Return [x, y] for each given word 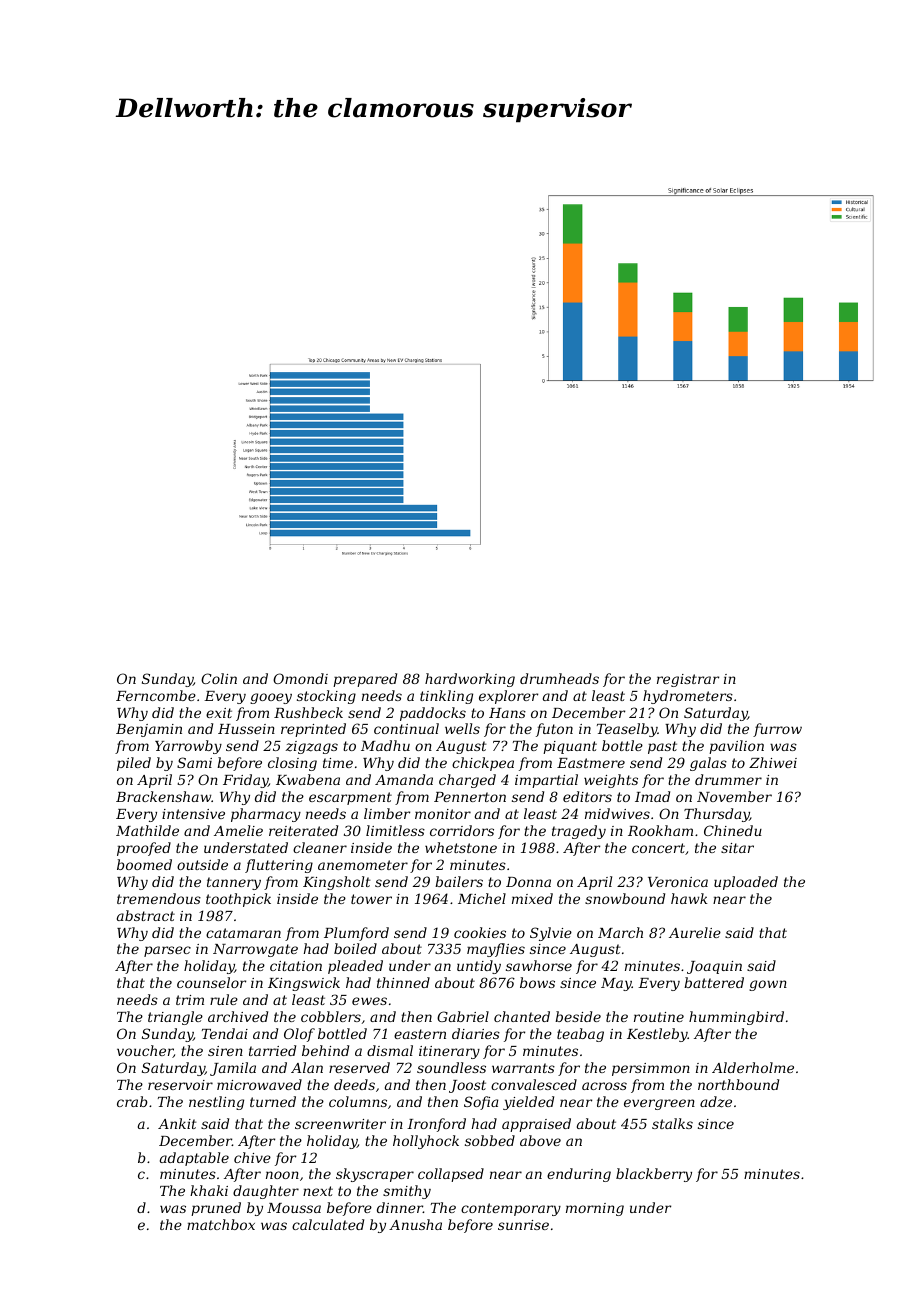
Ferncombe [156, 695]
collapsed [451, 1175]
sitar [737, 848]
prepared [365, 680]
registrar [688, 680]
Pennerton [470, 797]
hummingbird [736, 1018]
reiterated [303, 830]
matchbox [221, 1224]
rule [224, 999]
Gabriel [463, 1016]
